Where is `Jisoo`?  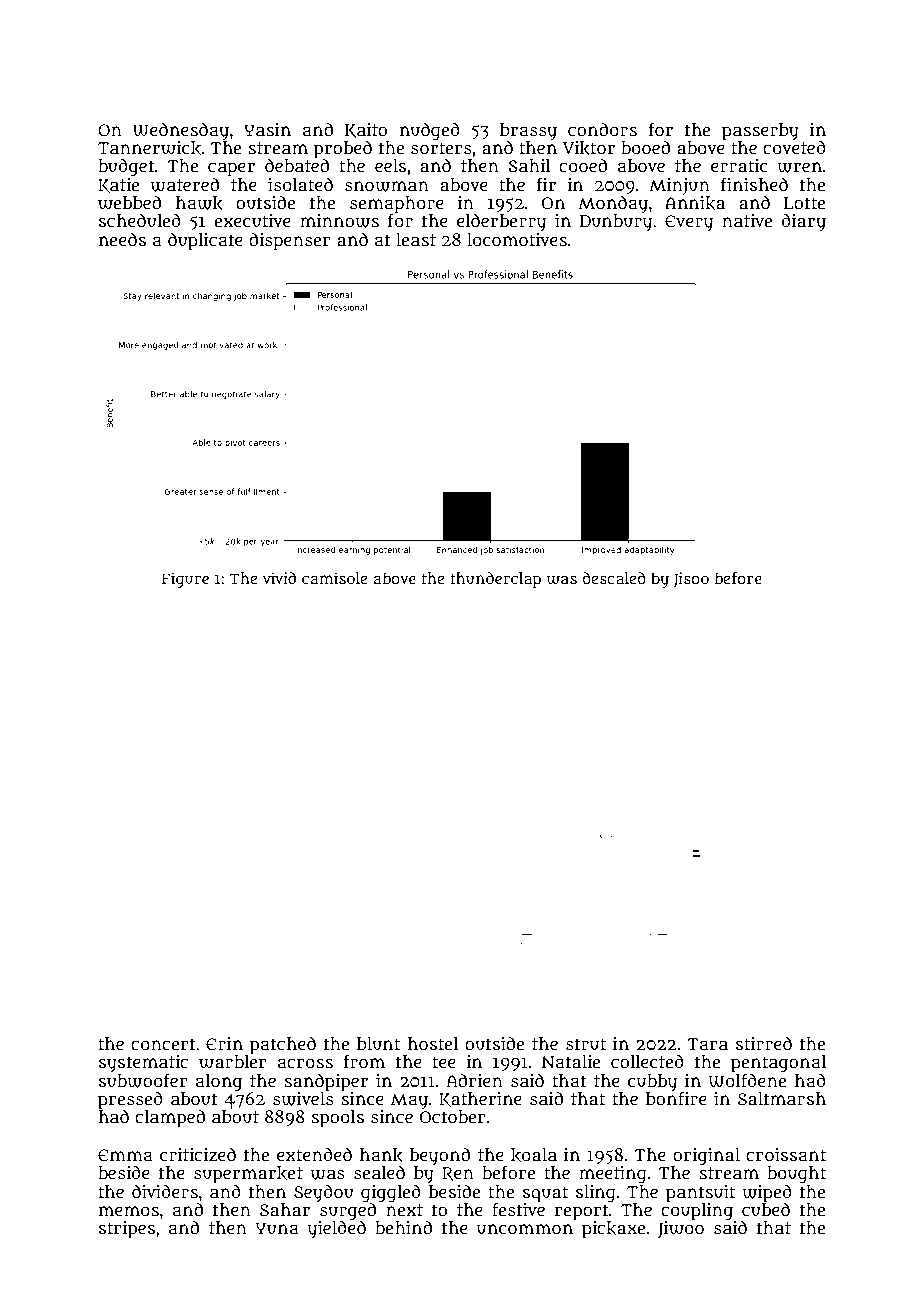 Jisoo is located at coordinates (691, 580).
